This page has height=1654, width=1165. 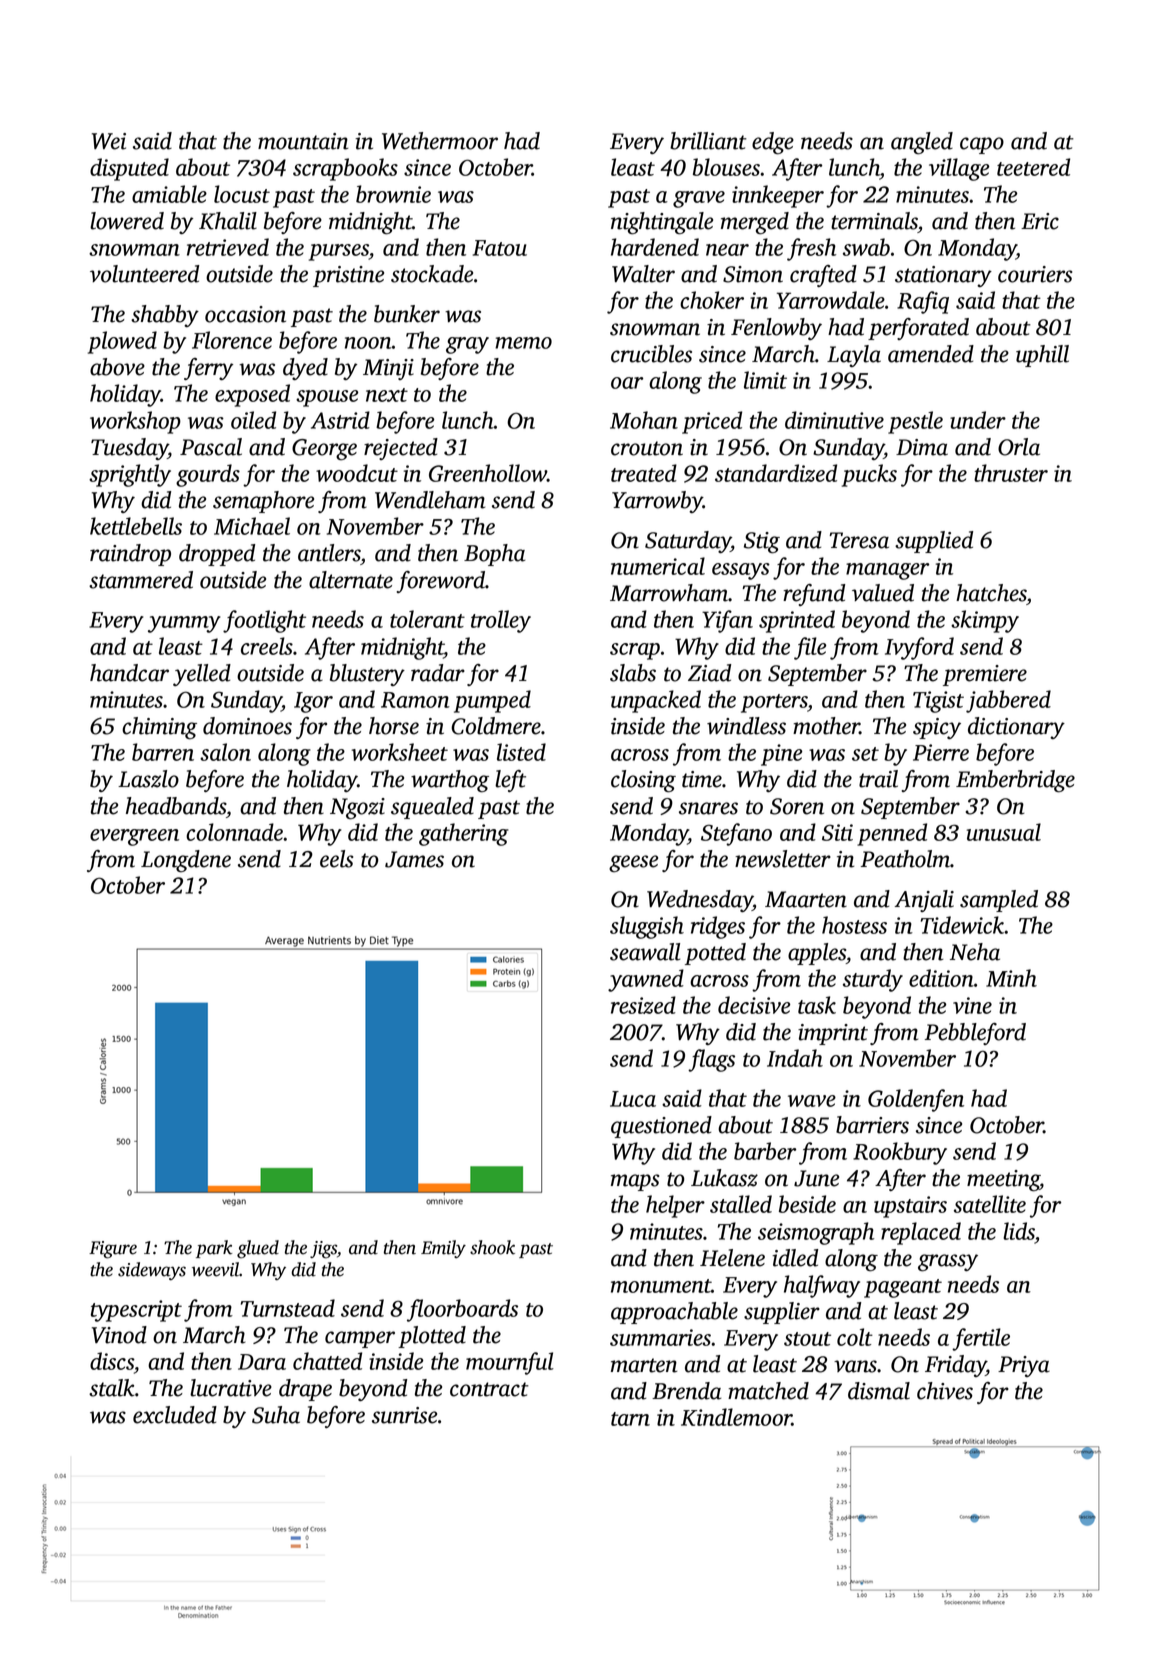 What do you see at coordinates (202, 675) in the page?
I see `yelled` at bounding box center [202, 675].
